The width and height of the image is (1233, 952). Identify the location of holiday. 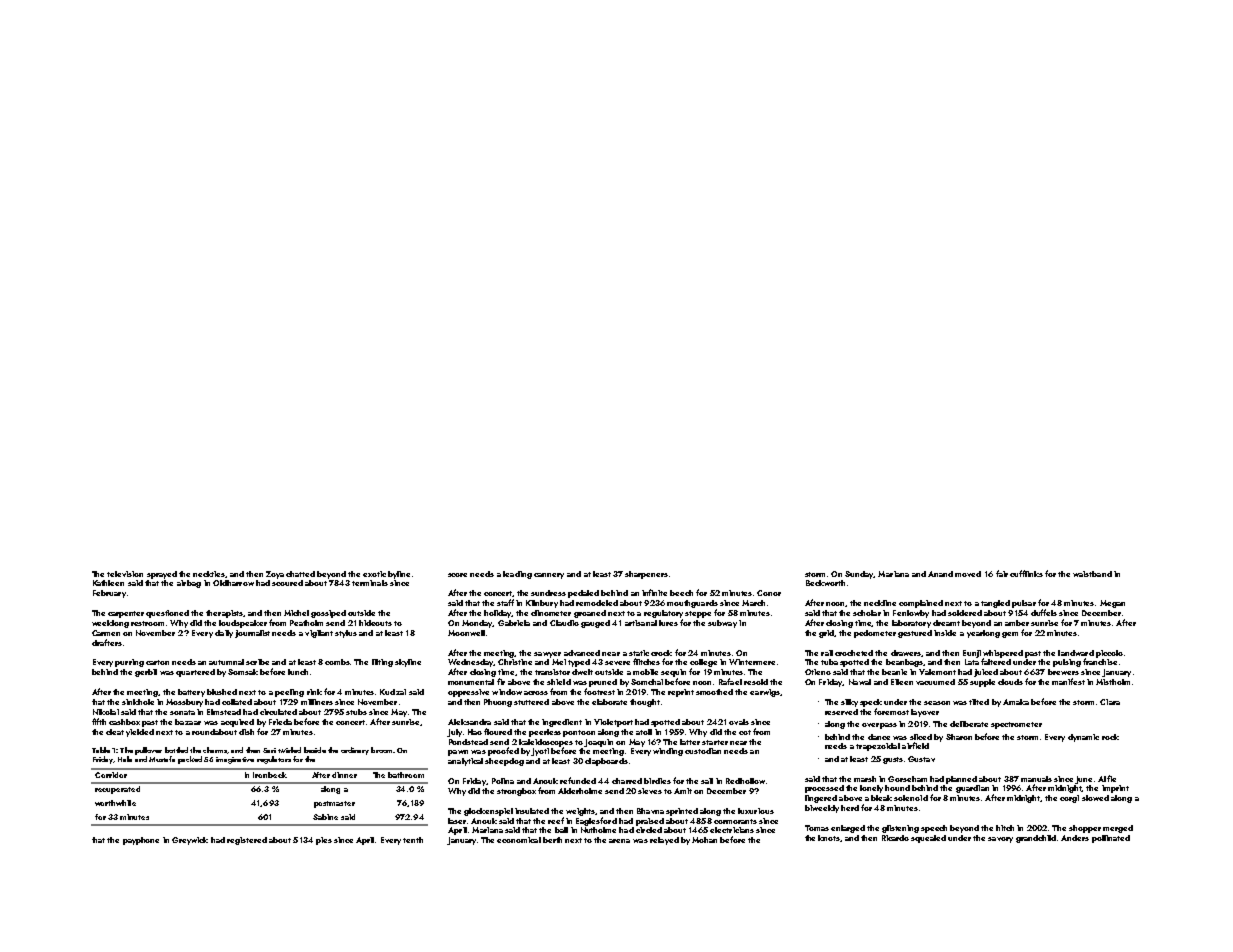
(498, 614).
